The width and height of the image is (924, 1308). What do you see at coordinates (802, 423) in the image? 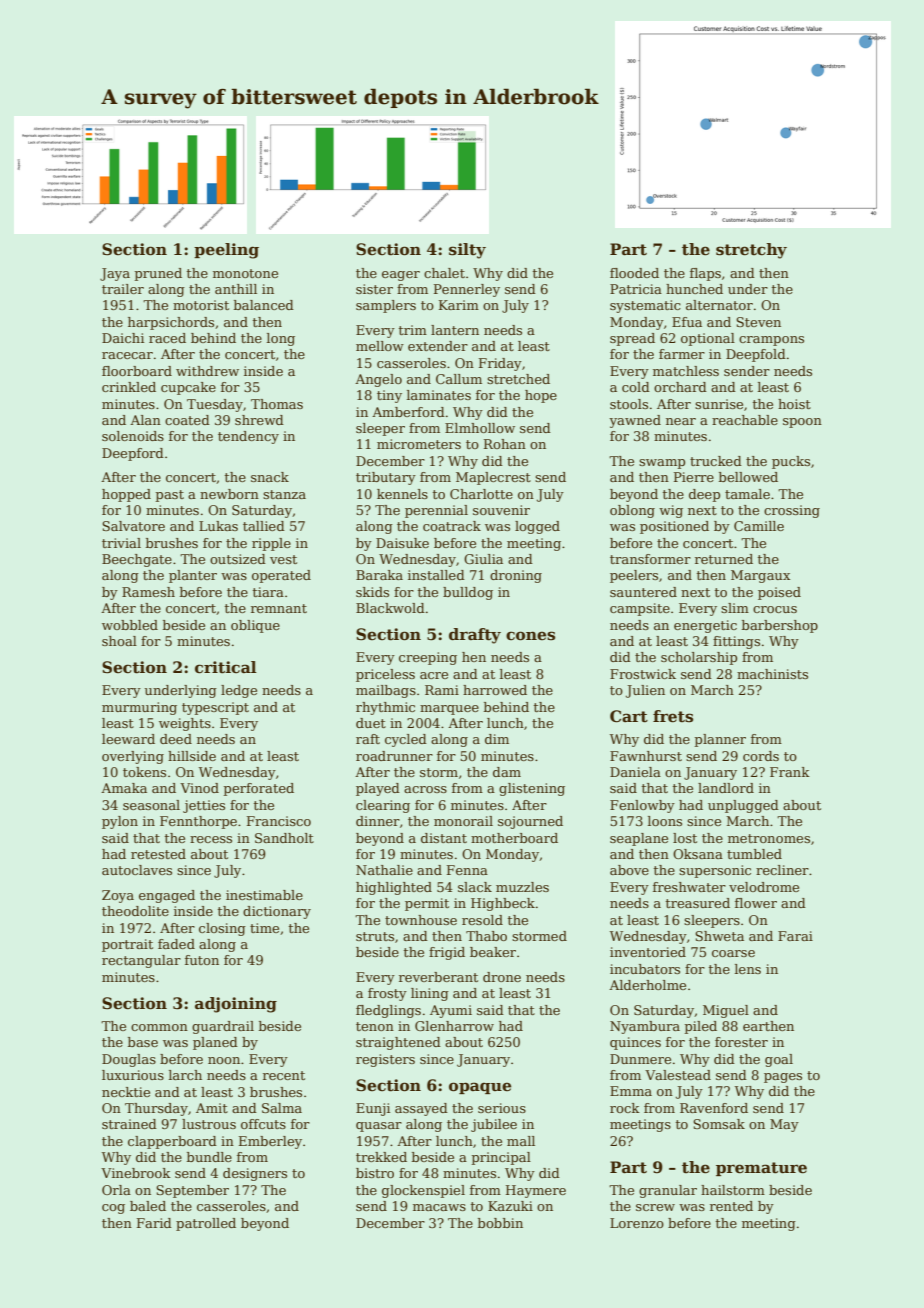
I see `spoon` at bounding box center [802, 423].
